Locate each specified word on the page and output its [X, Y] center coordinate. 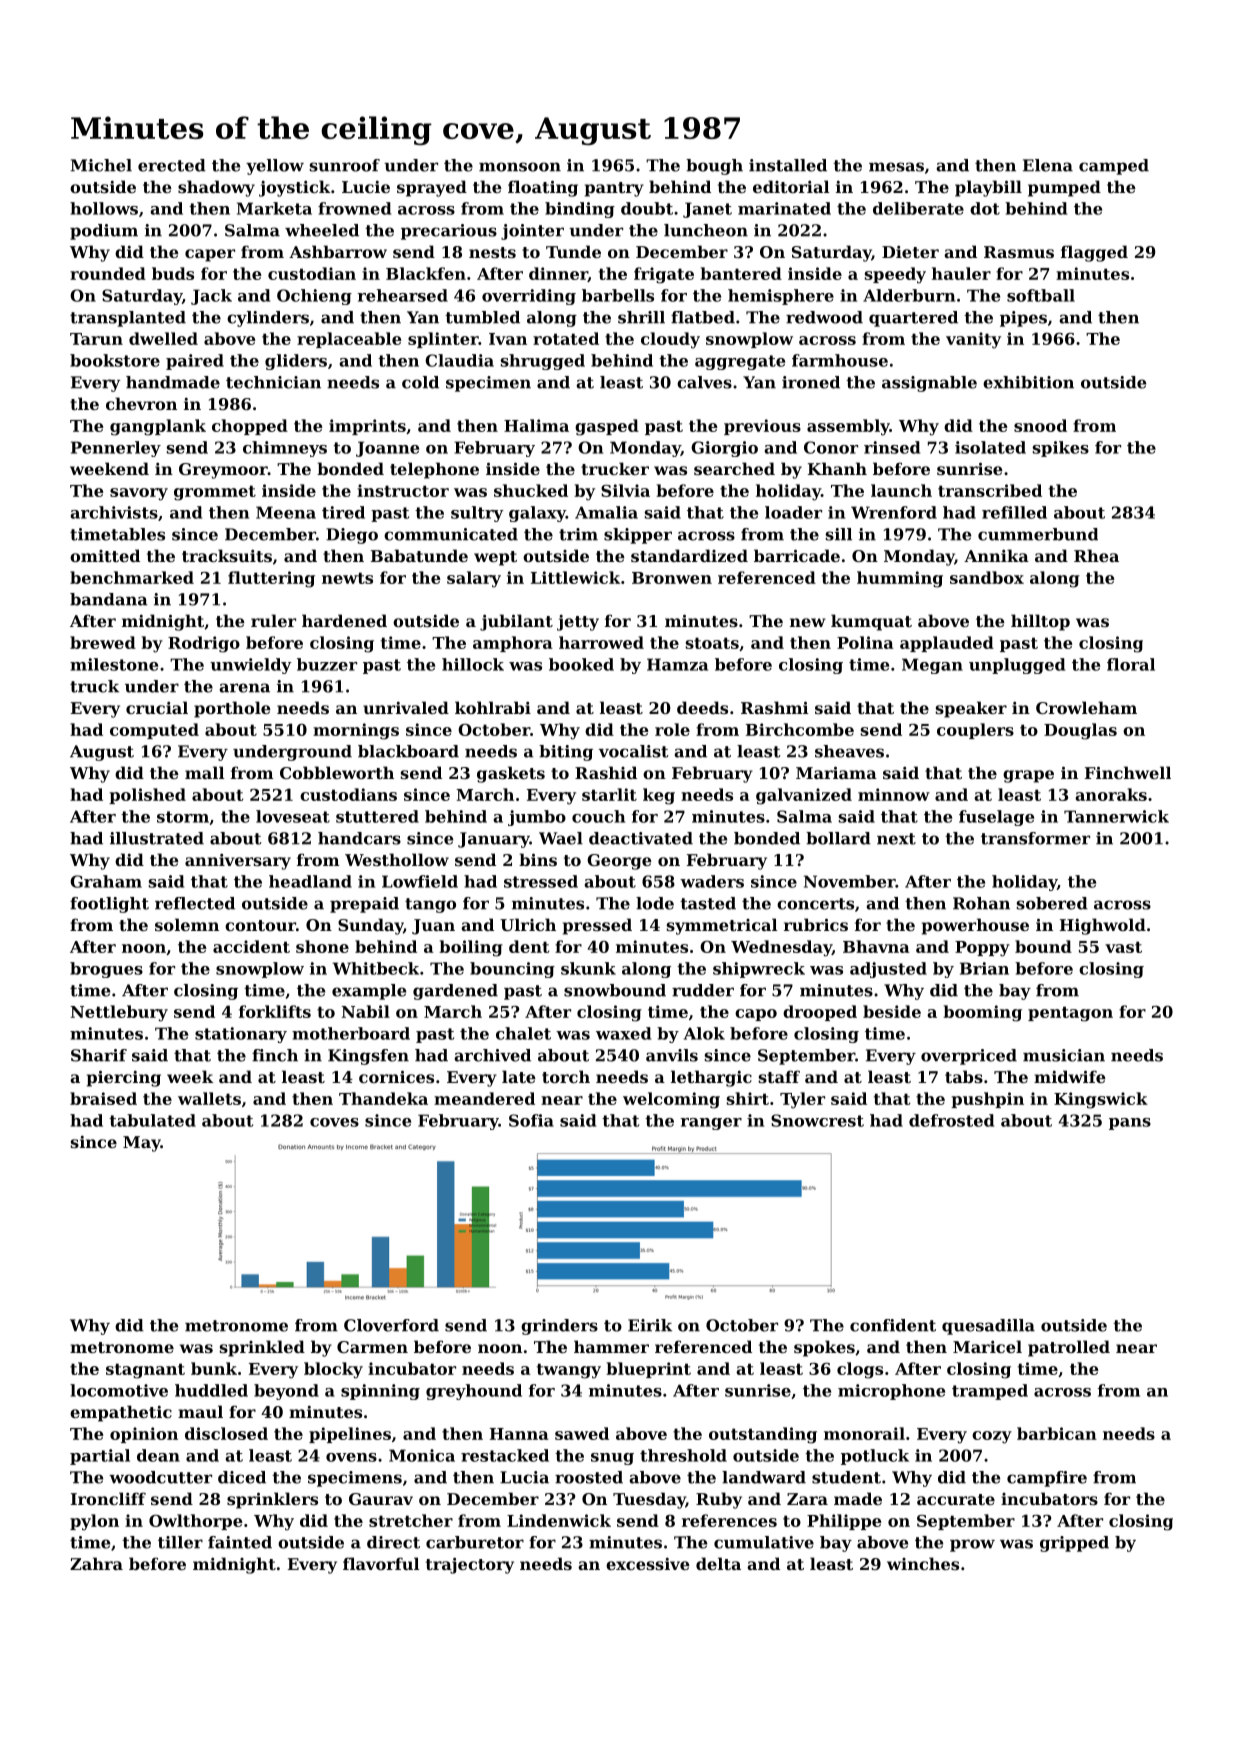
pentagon [1070, 1014]
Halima [536, 425]
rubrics [816, 924]
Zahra [96, 1563]
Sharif [99, 1055]
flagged [1094, 253]
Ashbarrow [338, 251]
